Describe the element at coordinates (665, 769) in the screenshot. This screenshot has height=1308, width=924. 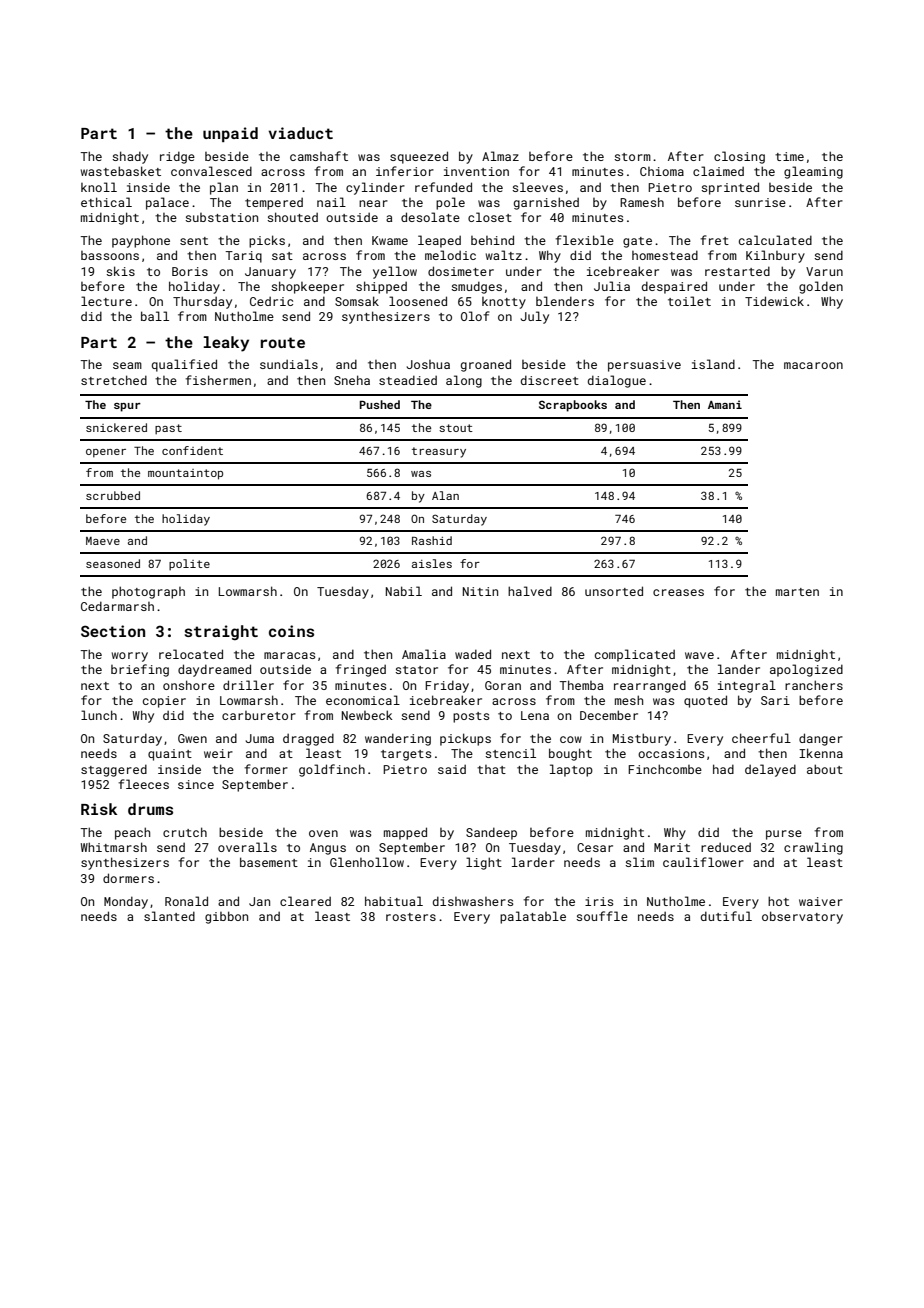
I see `Finchcombe` at that location.
